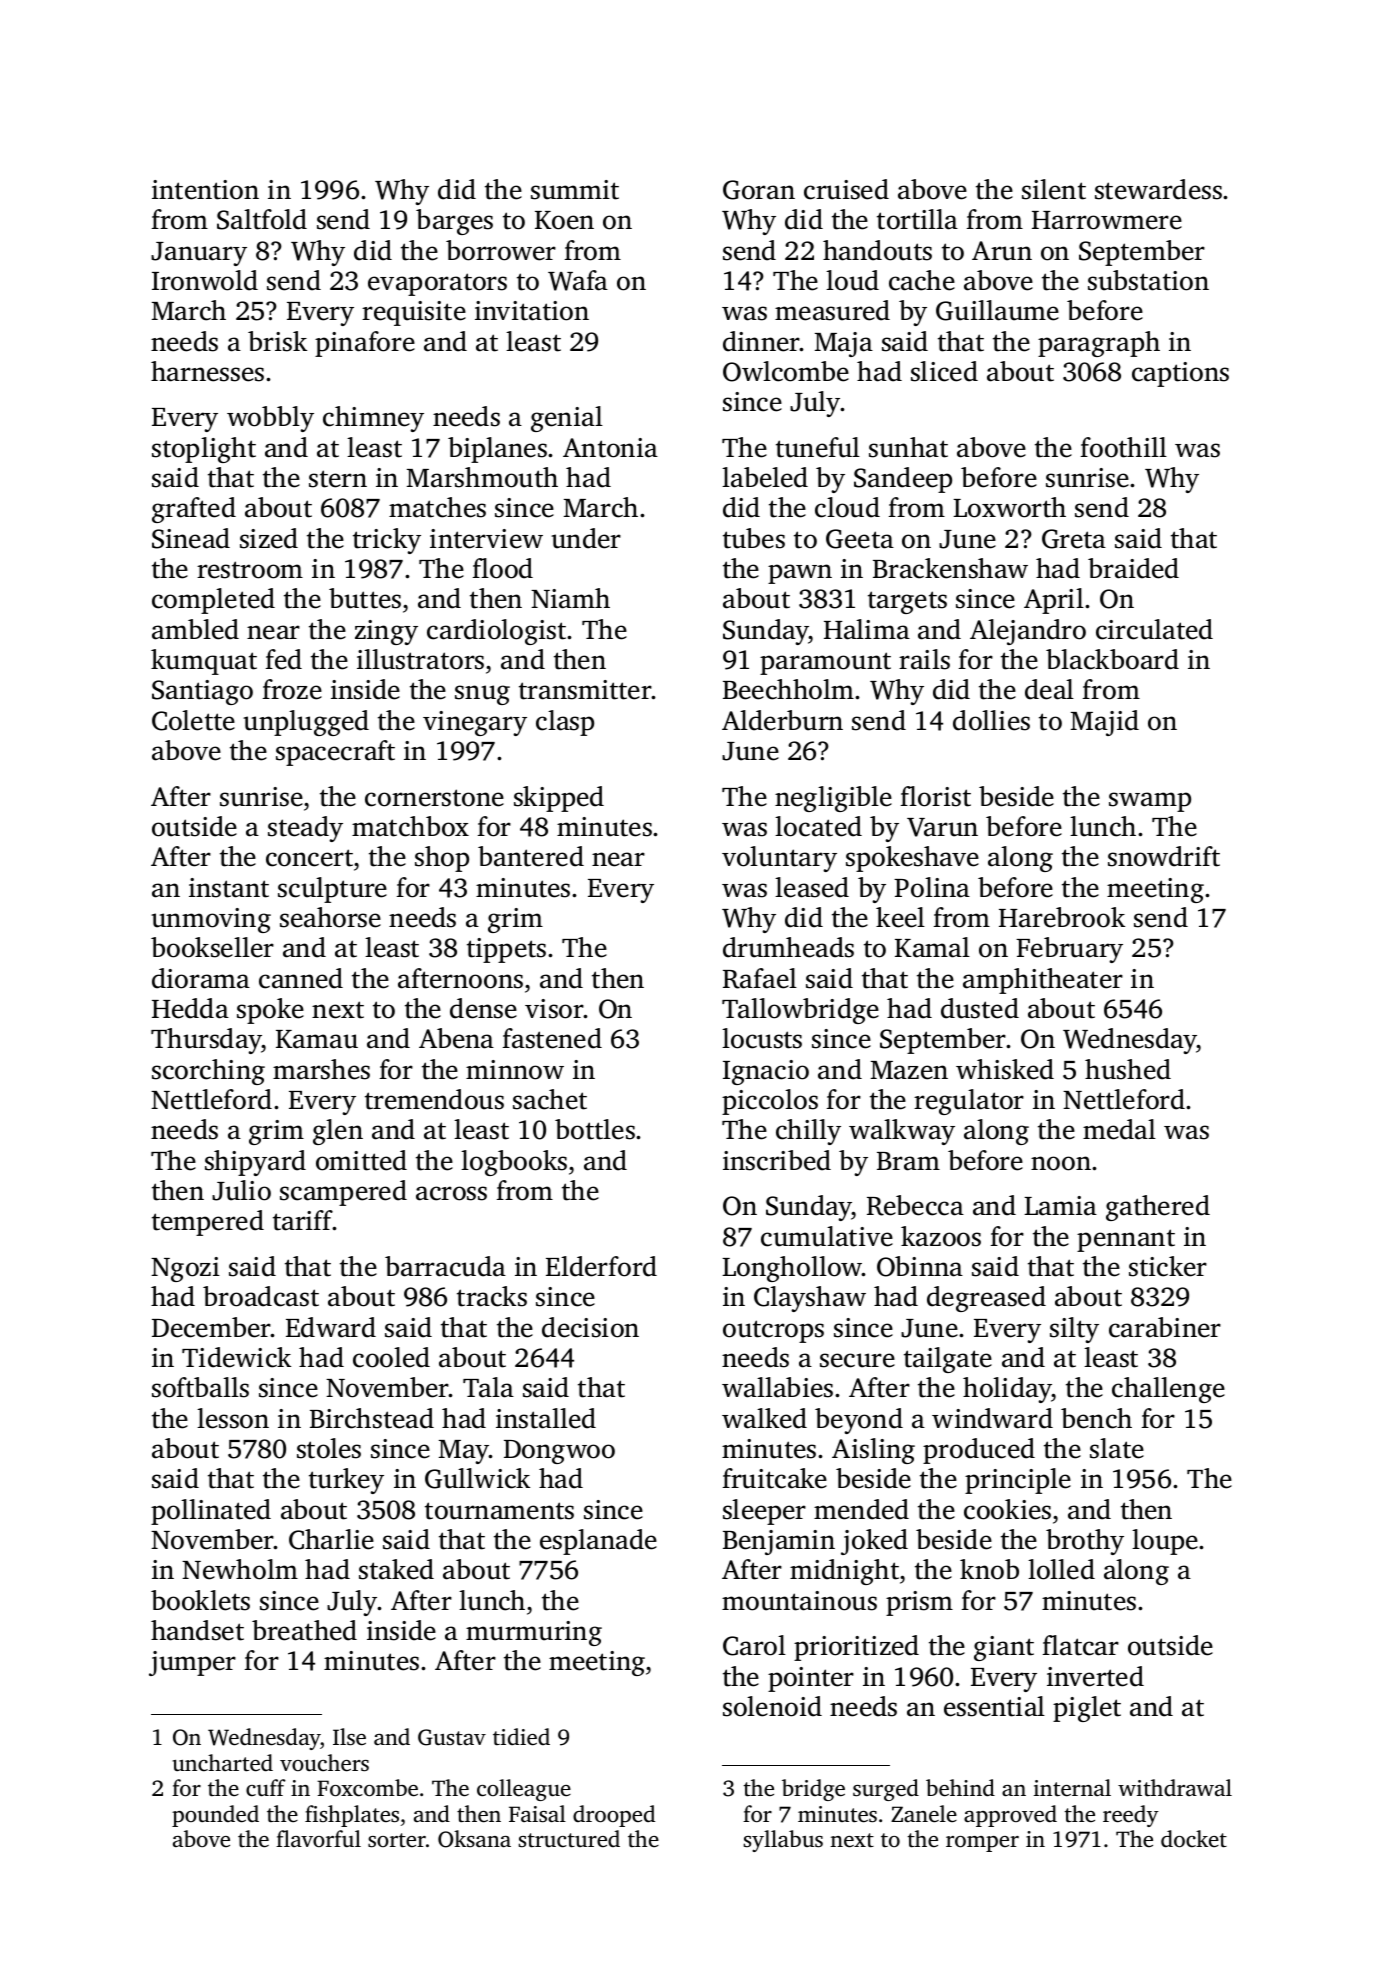 The image size is (1386, 1969). Describe the element at coordinates (215, 1816) in the image. I see `pounded` at that location.
